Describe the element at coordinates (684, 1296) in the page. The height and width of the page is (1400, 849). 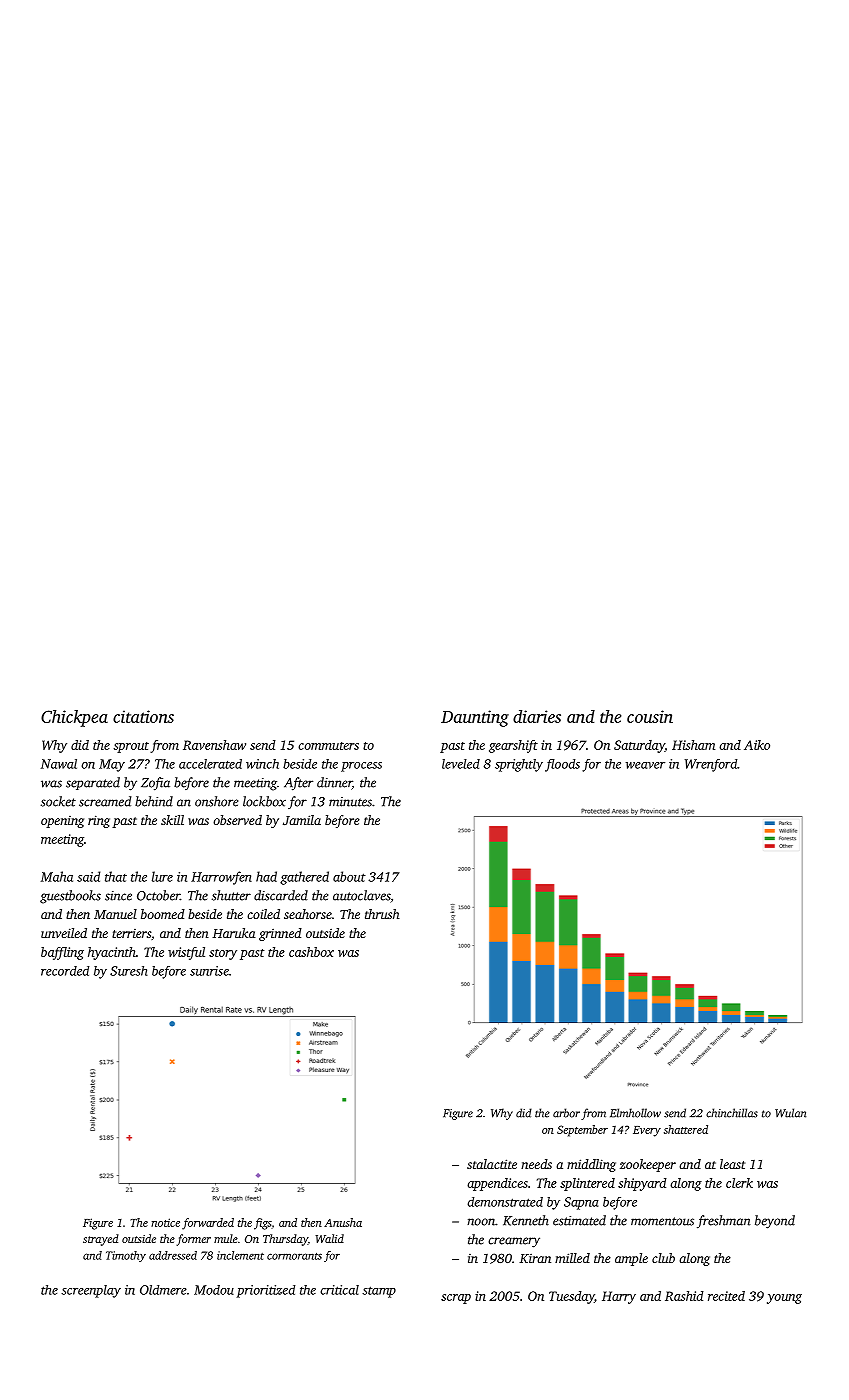
I see `Rashid` at that location.
